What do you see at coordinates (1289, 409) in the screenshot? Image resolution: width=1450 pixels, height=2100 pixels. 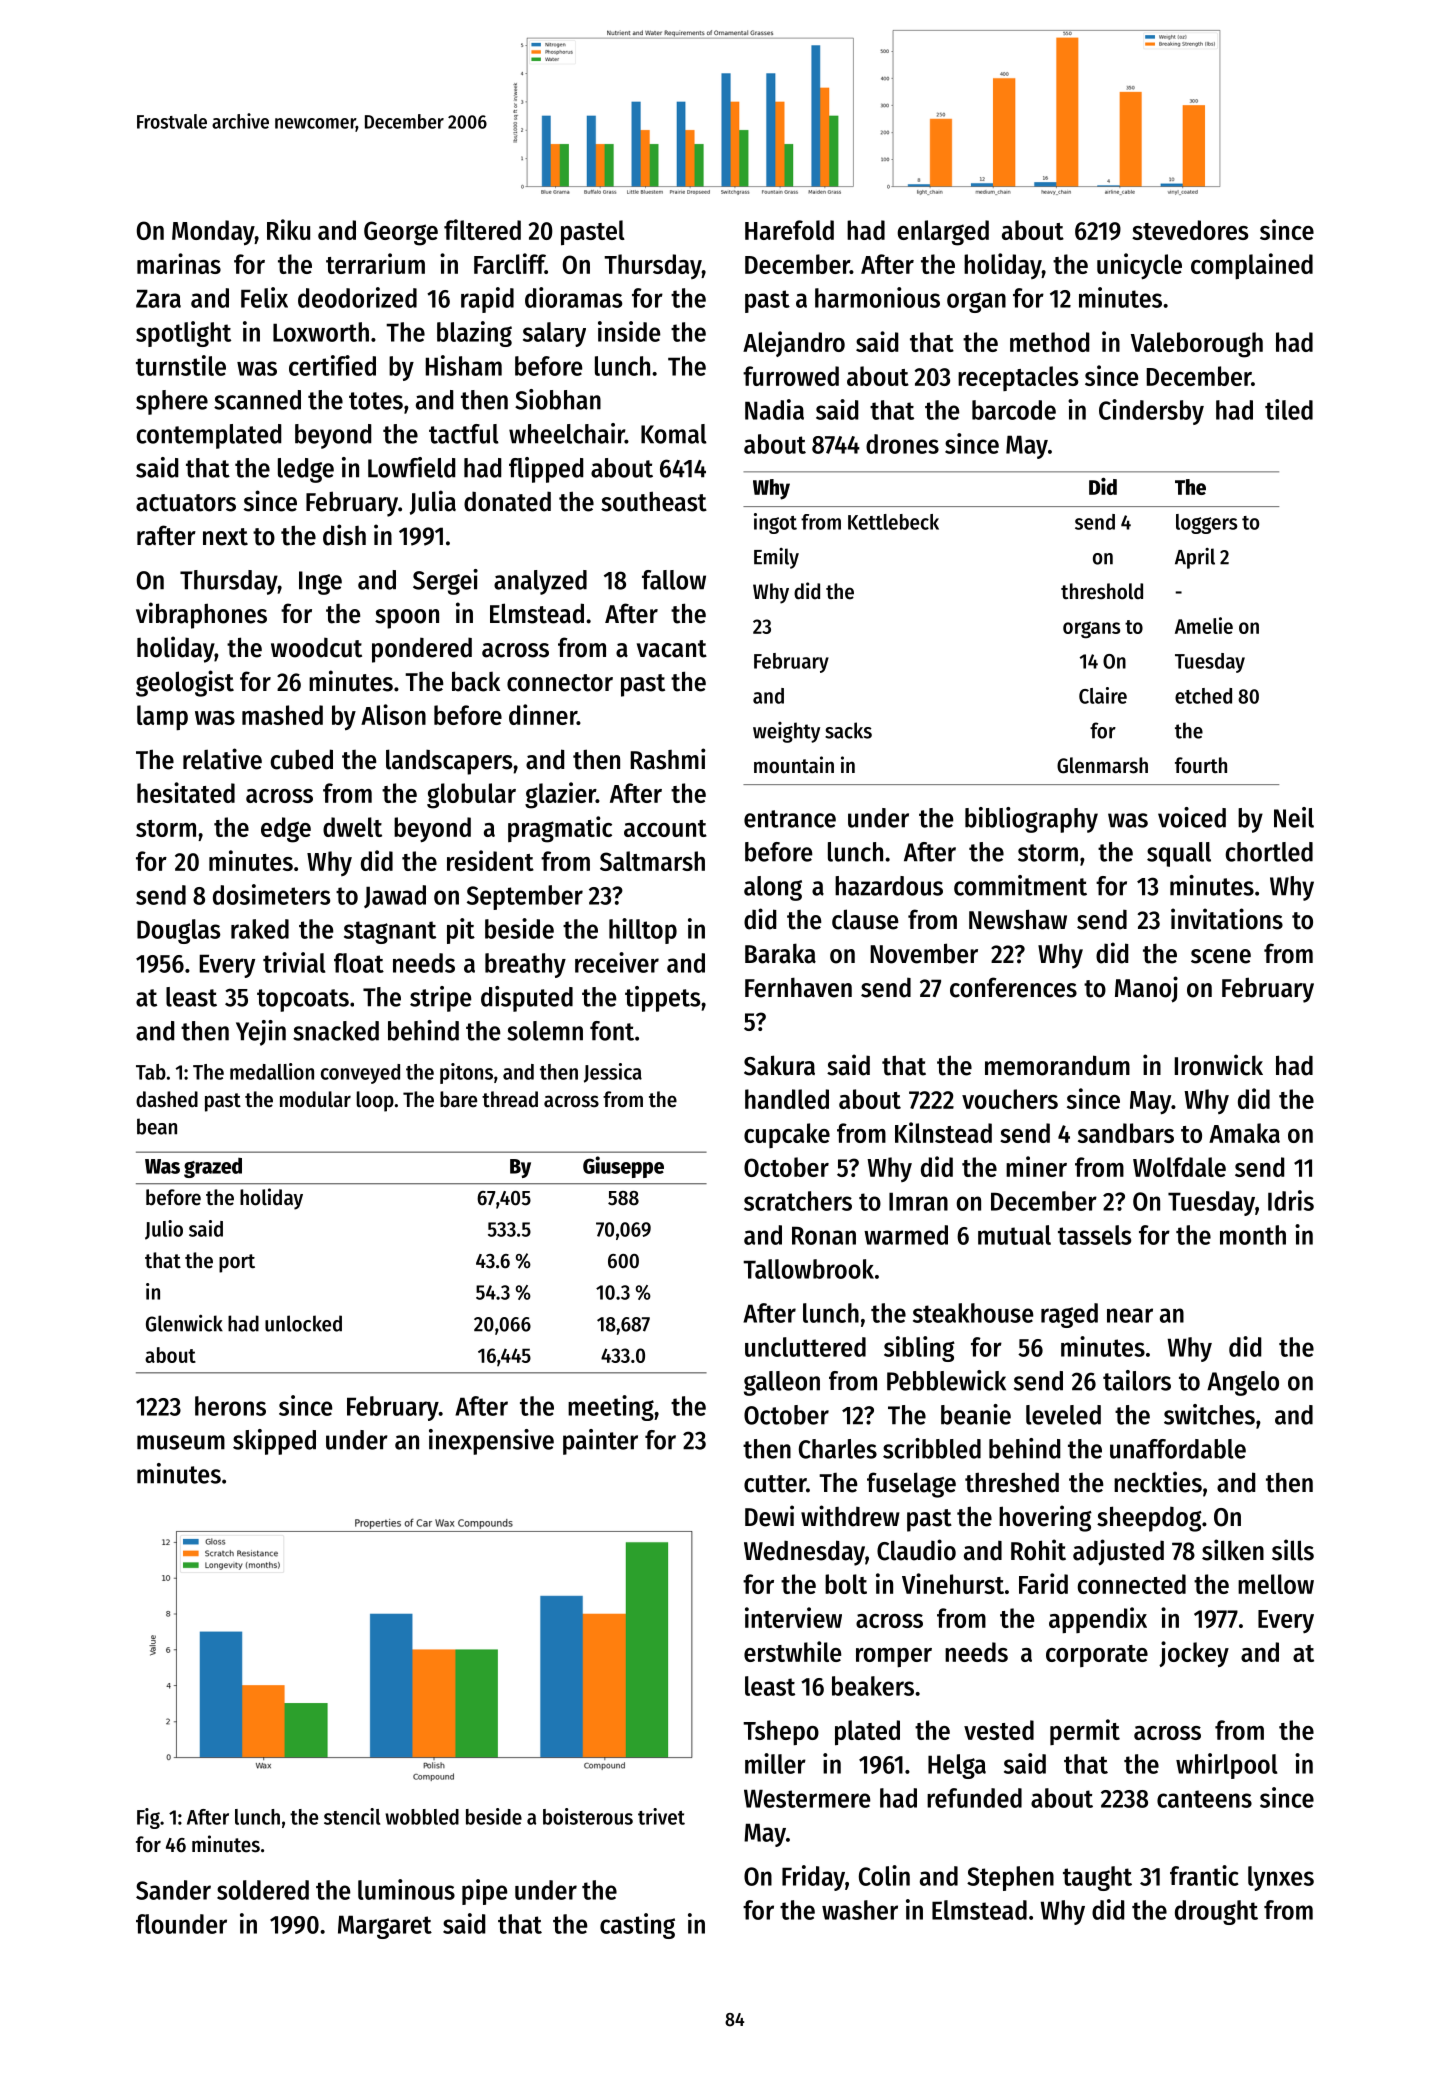 I see `tiled` at bounding box center [1289, 409].
